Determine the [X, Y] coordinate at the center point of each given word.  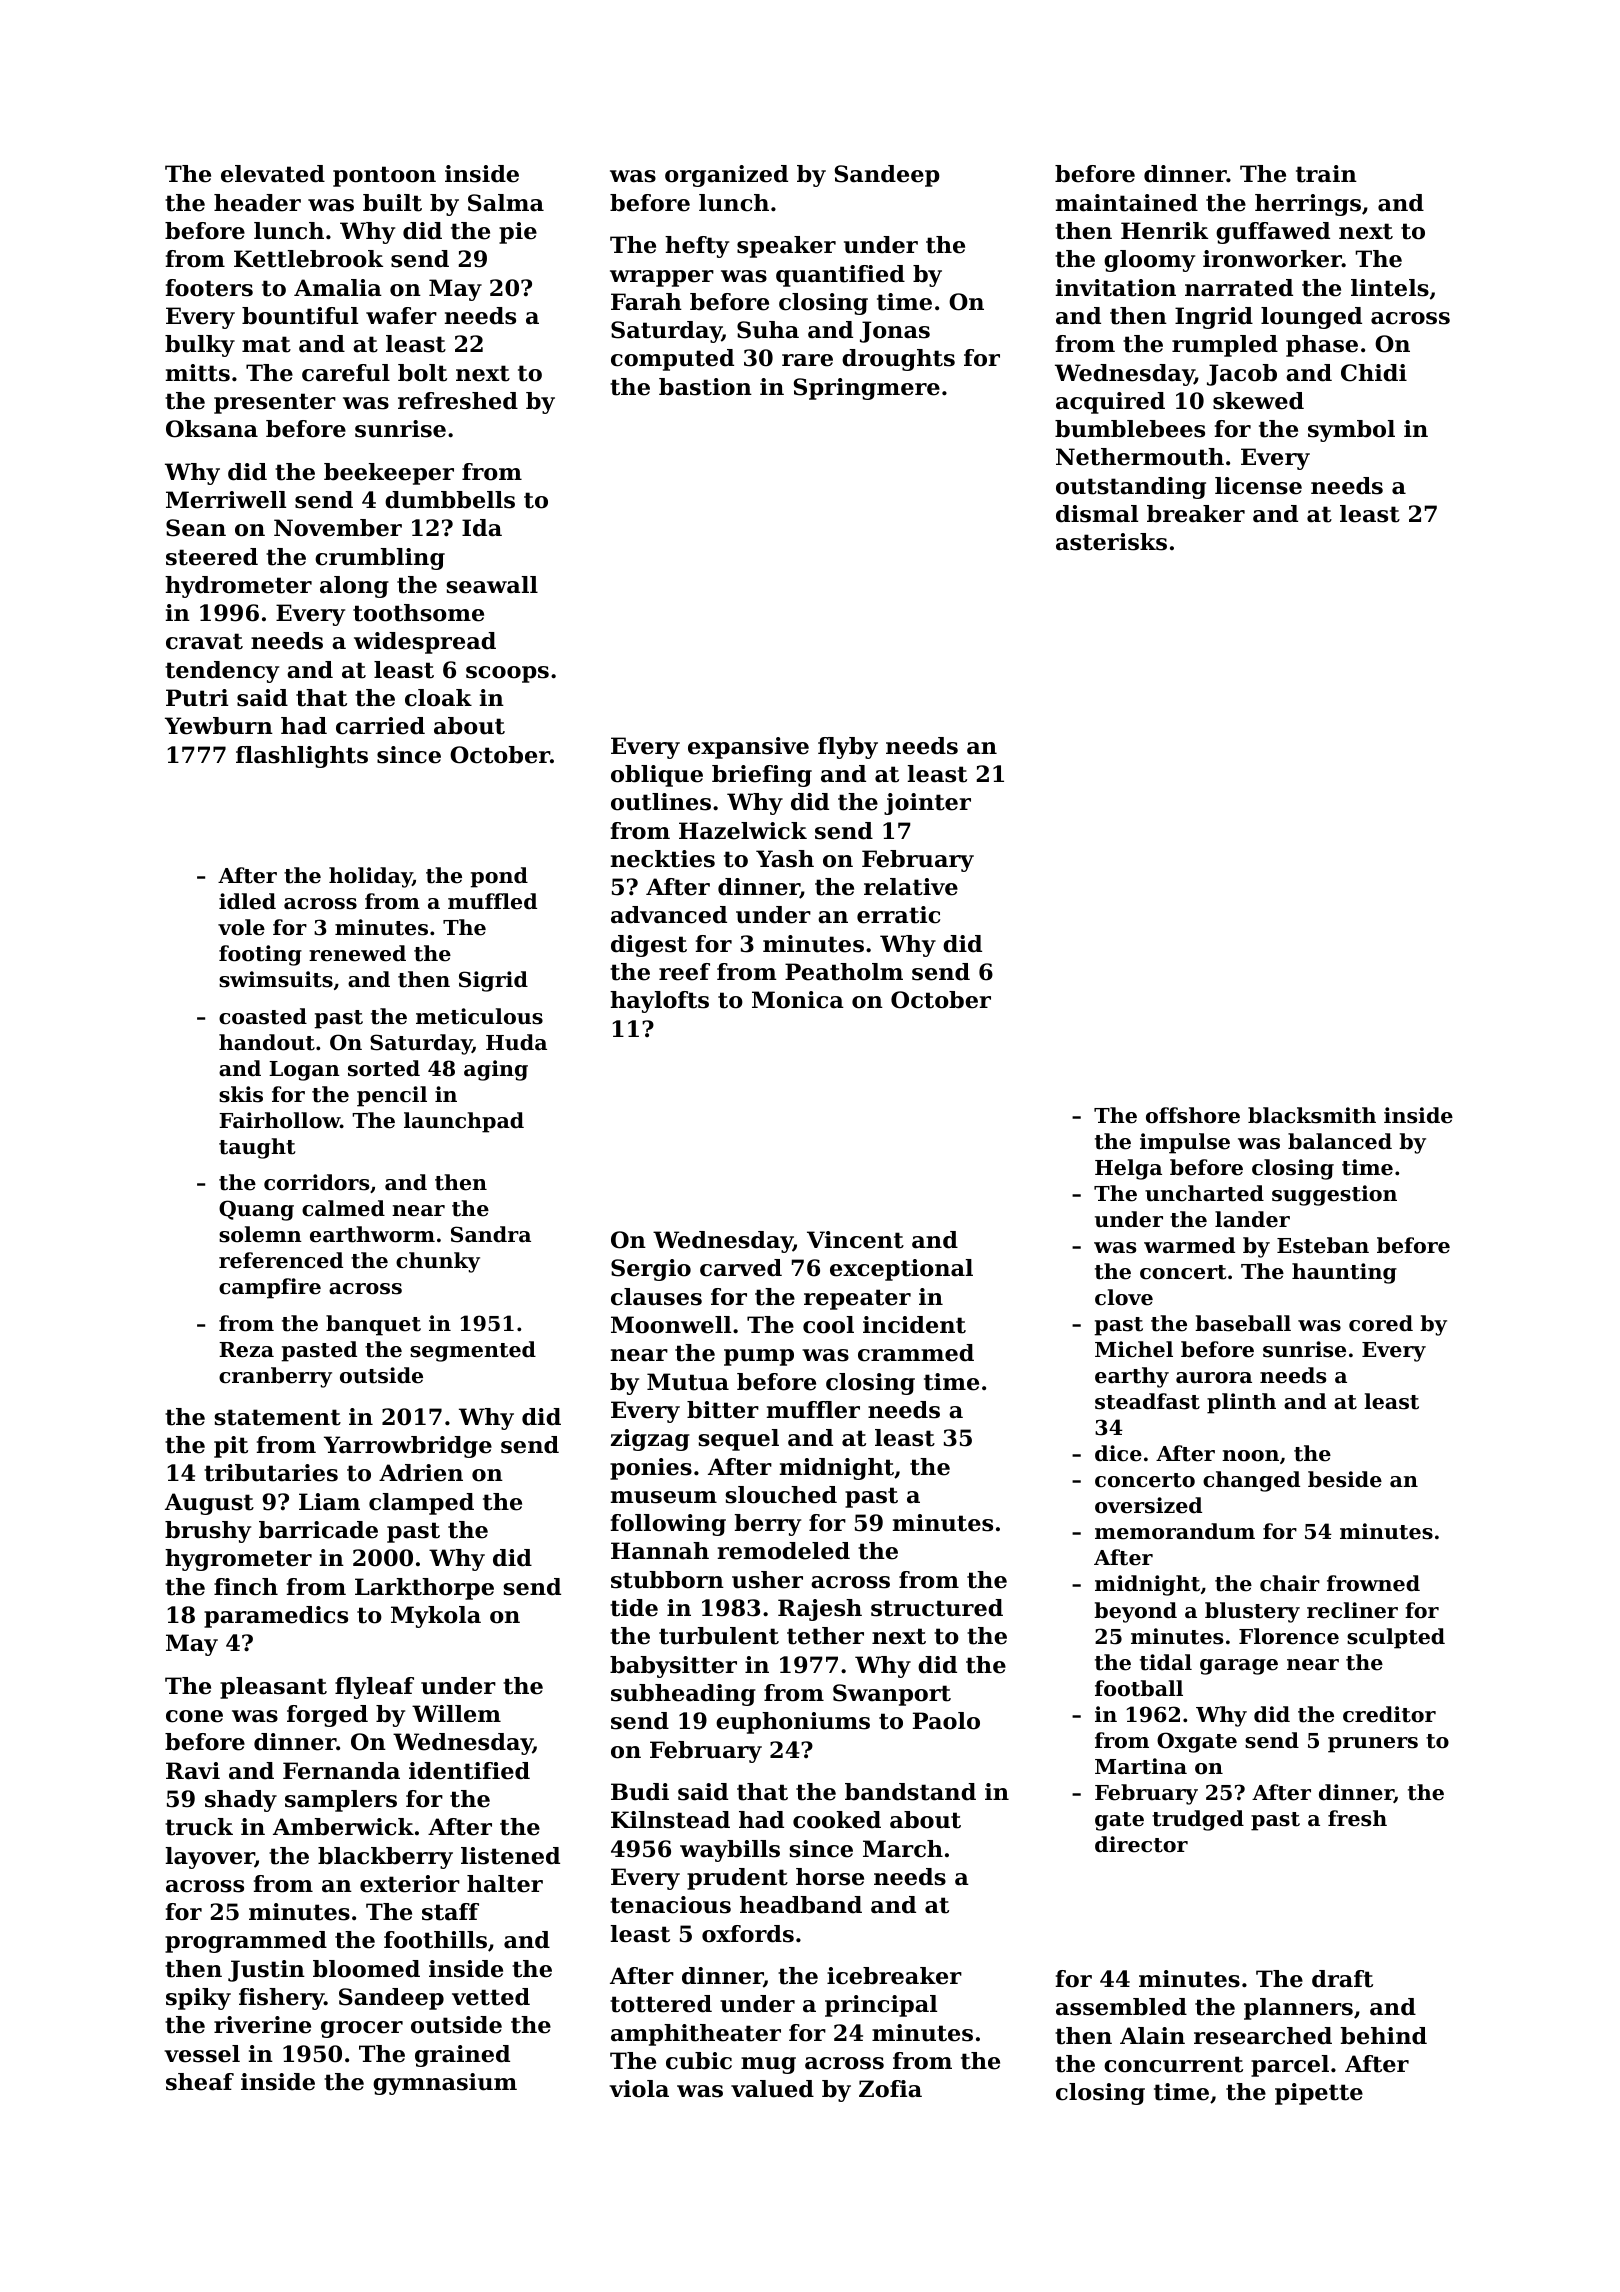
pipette [1319, 2094]
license [1258, 486]
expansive [748, 748]
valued [772, 2089]
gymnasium [445, 2084]
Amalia [338, 288]
